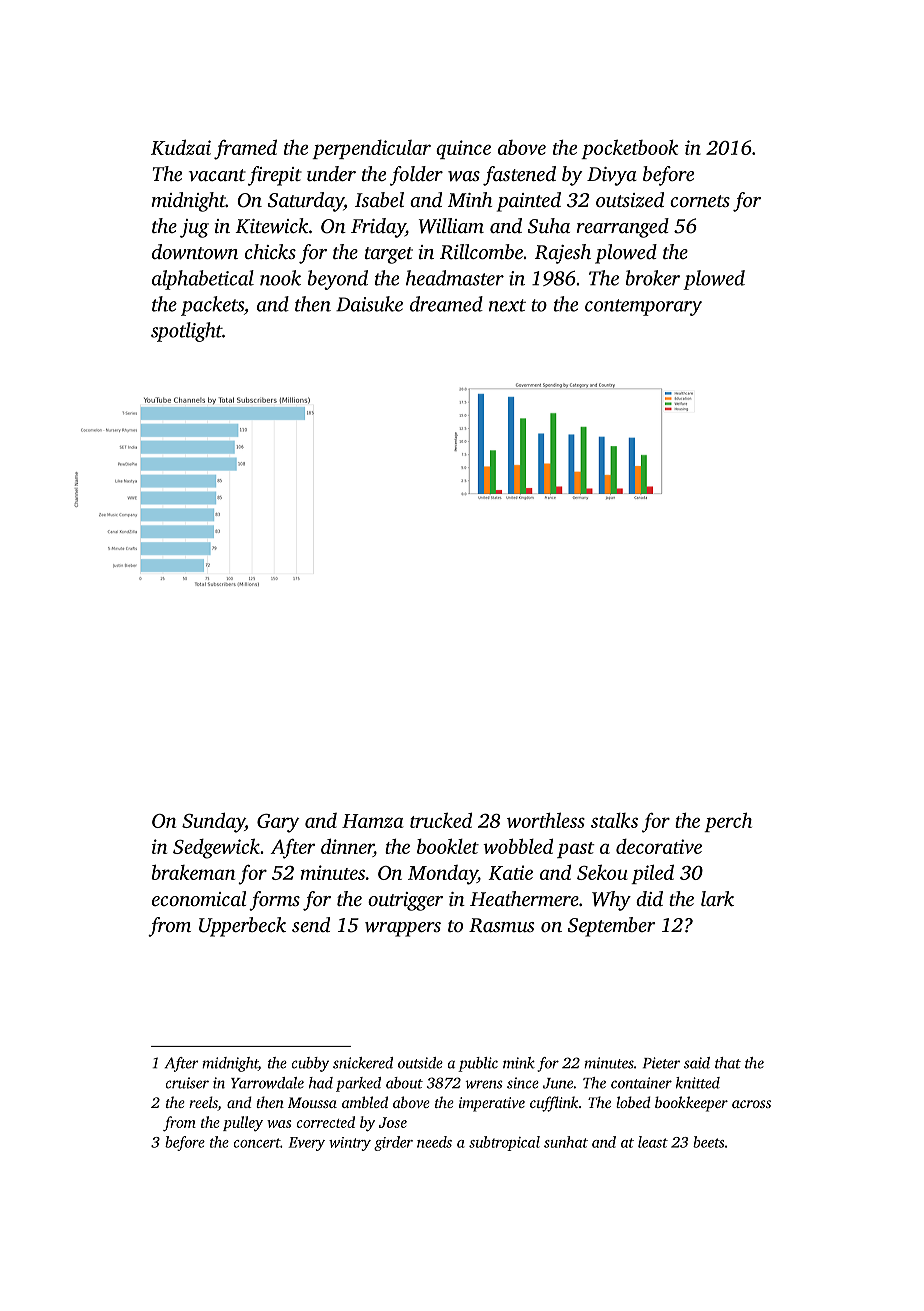  What do you see at coordinates (310, 1064) in the page?
I see `cubby` at bounding box center [310, 1064].
